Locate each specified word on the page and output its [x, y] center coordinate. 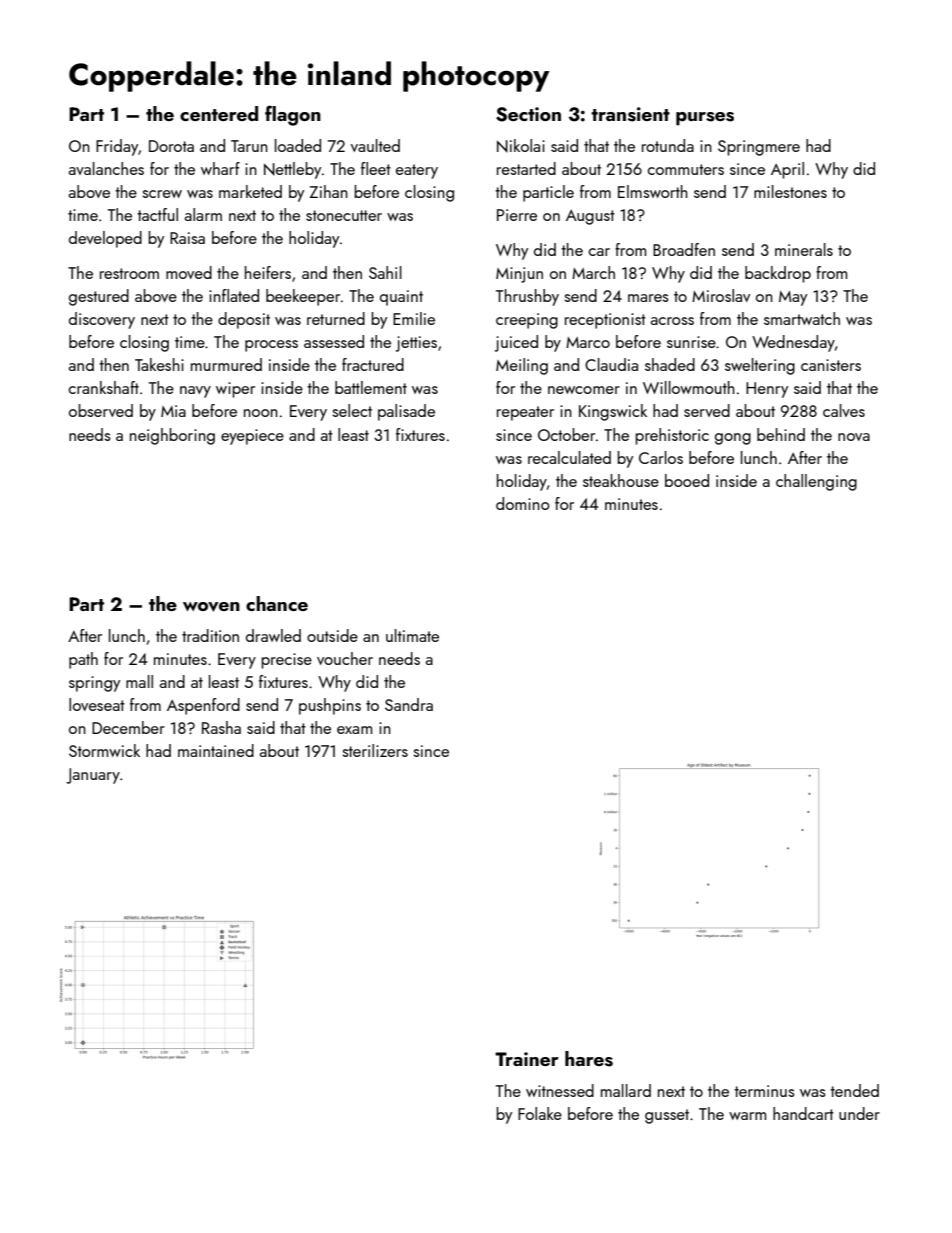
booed [687, 480]
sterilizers [375, 750]
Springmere [759, 148]
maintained [216, 750]
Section [528, 114]
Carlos [661, 457]
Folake [540, 1113]
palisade [406, 412]
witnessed [560, 1090]
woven [211, 607]
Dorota [171, 146]
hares [589, 1059]
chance [277, 603]
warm [747, 1116]
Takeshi [159, 364]
